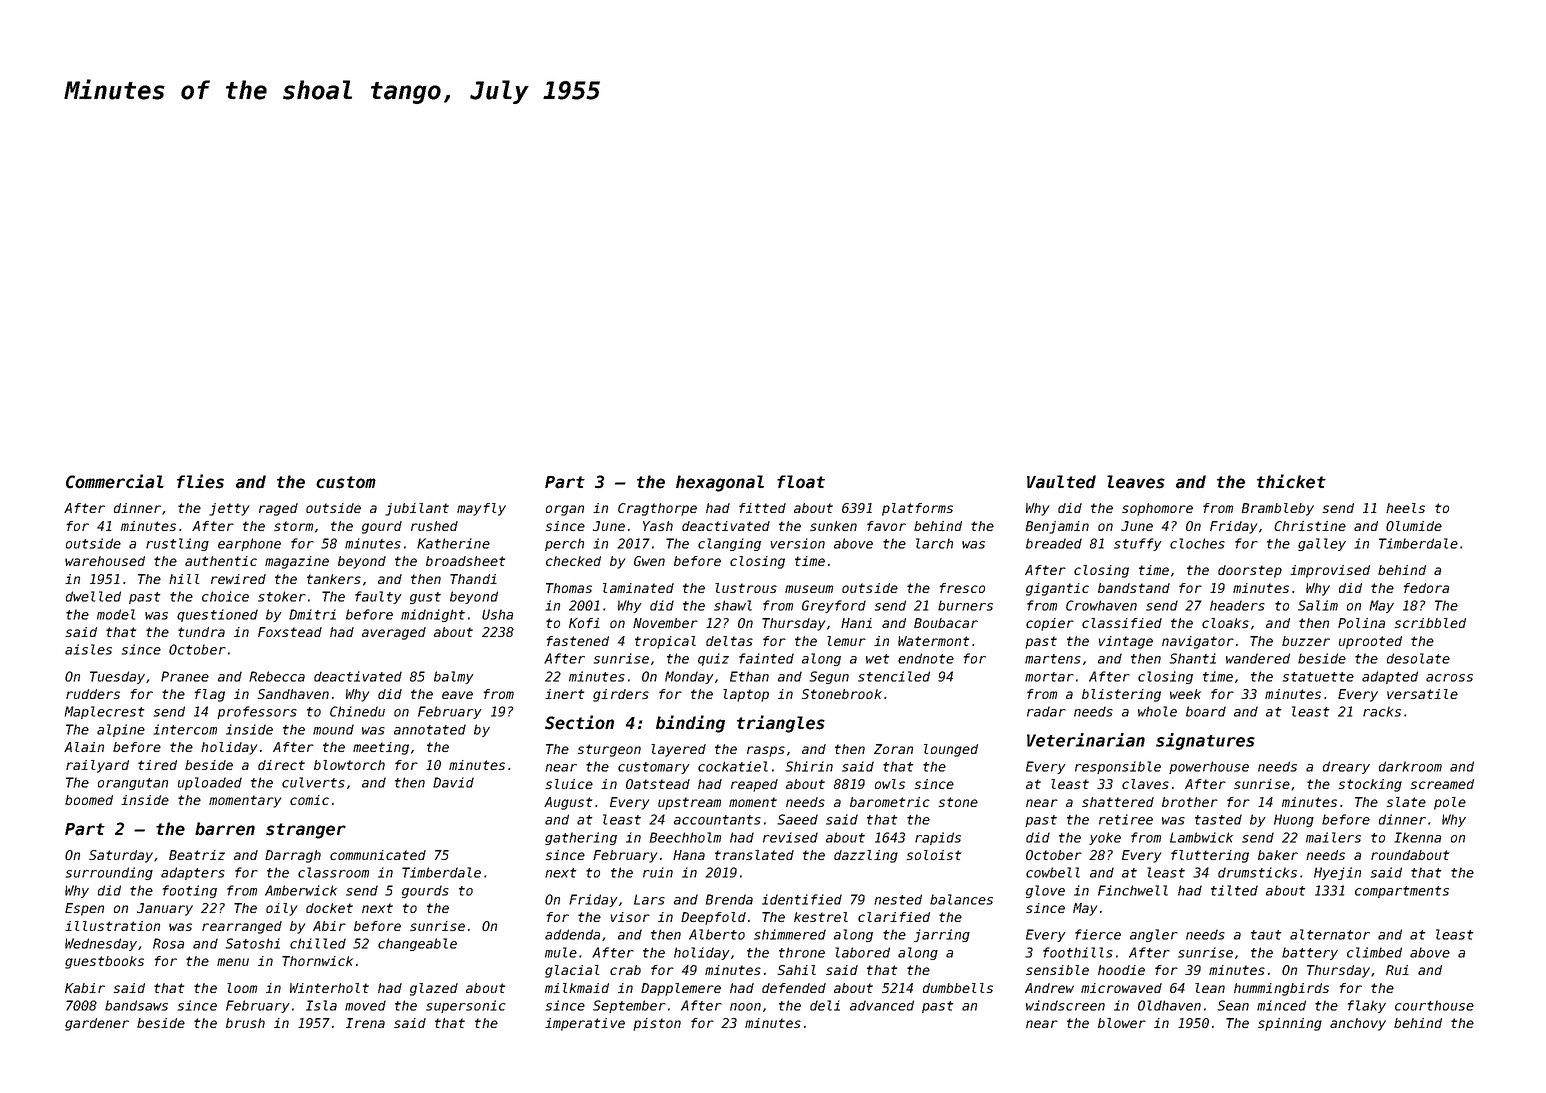  I want to click on Commercial, so click(115, 481).
